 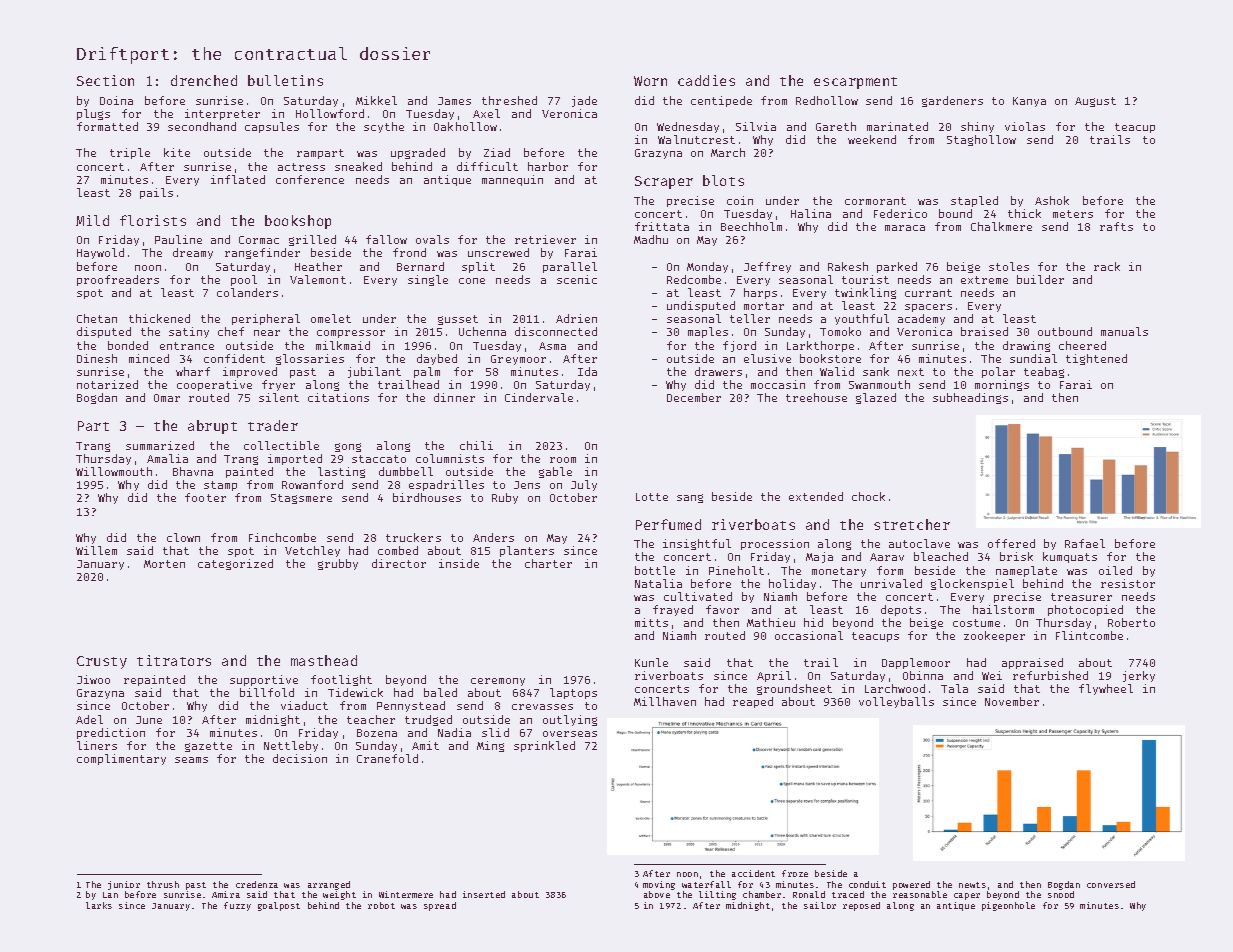 I want to click on Chetan, so click(x=97, y=318).
